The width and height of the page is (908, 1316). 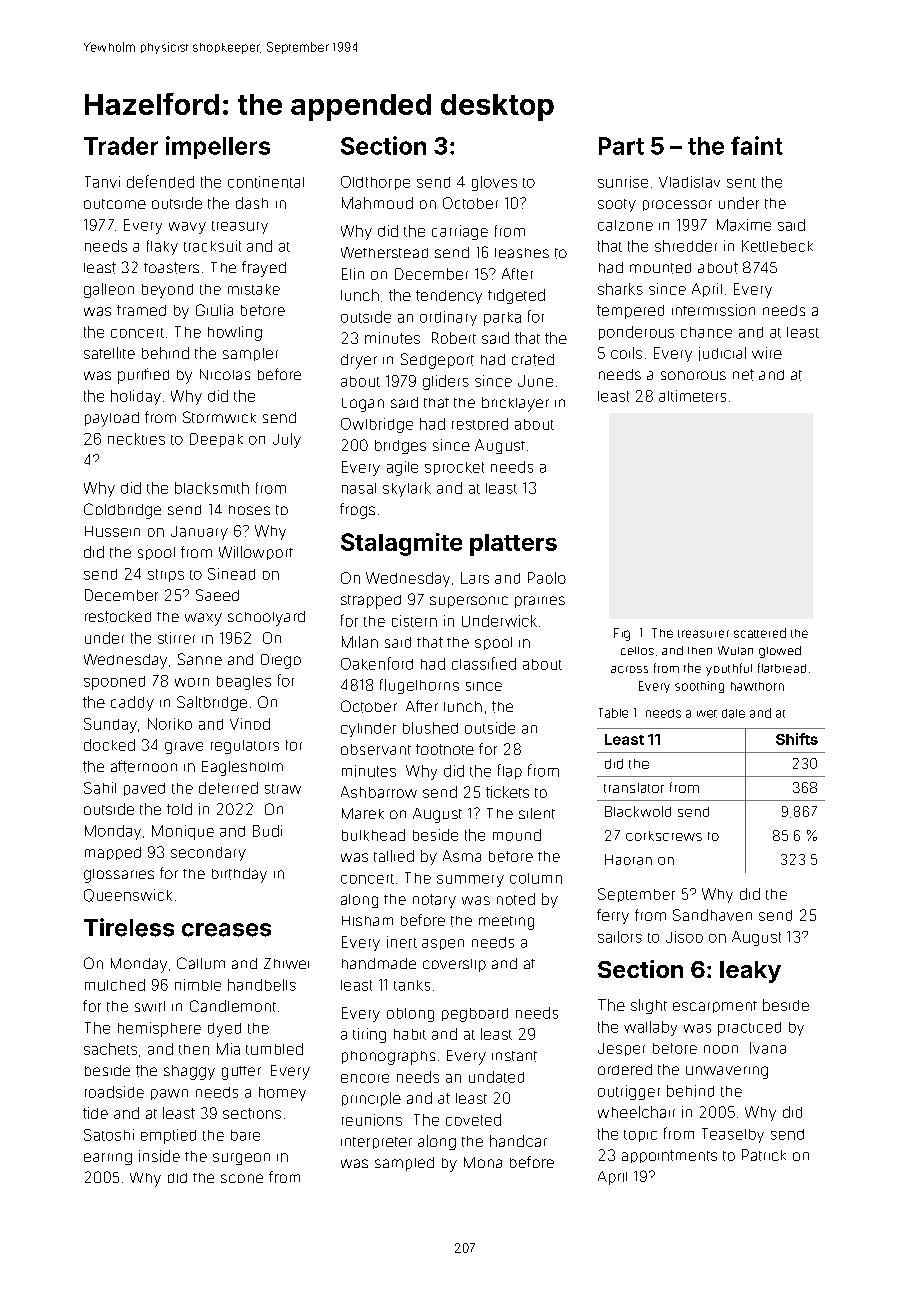 I want to click on bricklayer, so click(x=515, y=404).
